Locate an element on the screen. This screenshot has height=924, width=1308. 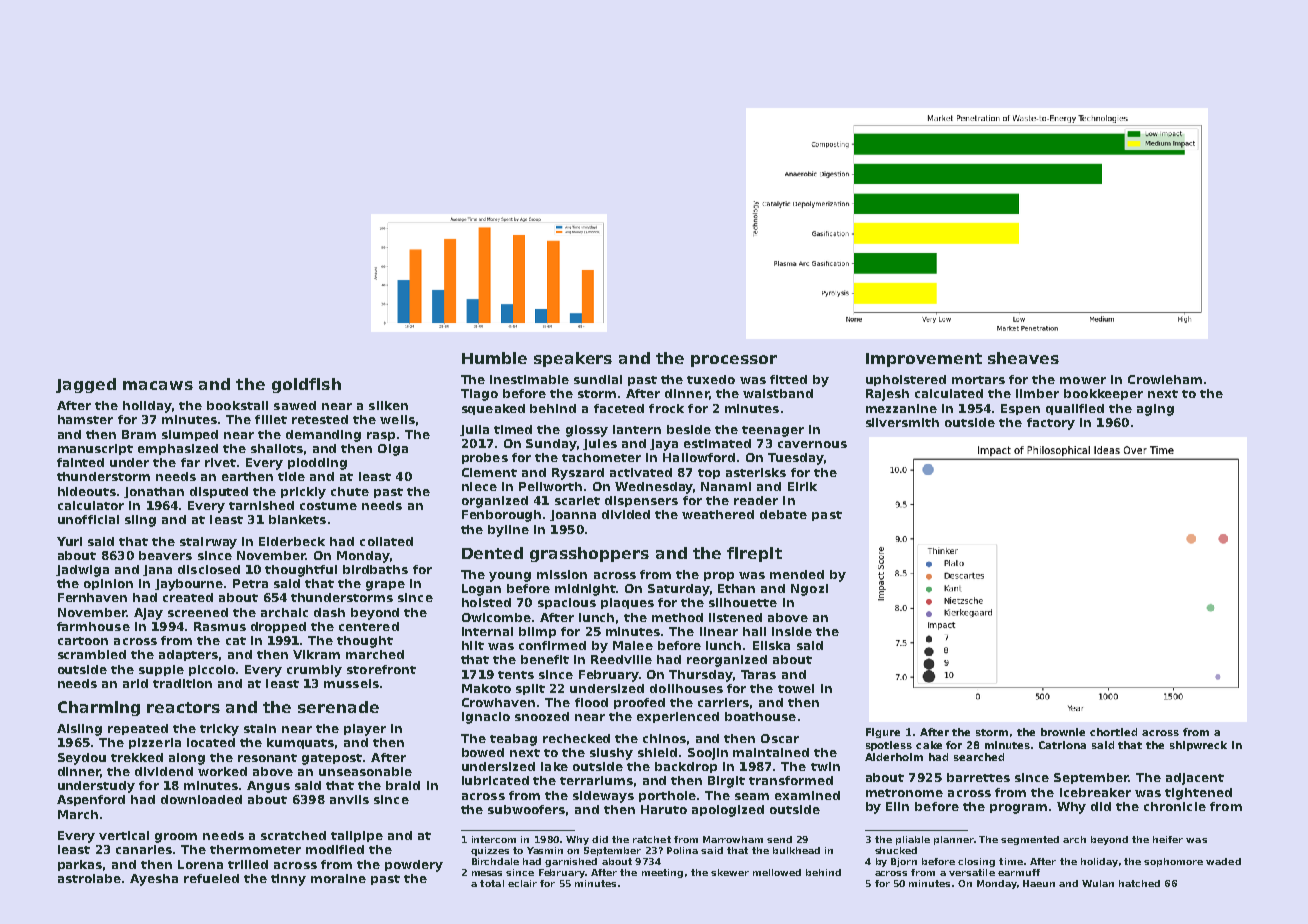
boathouse is located at coordinates (760, 716).
